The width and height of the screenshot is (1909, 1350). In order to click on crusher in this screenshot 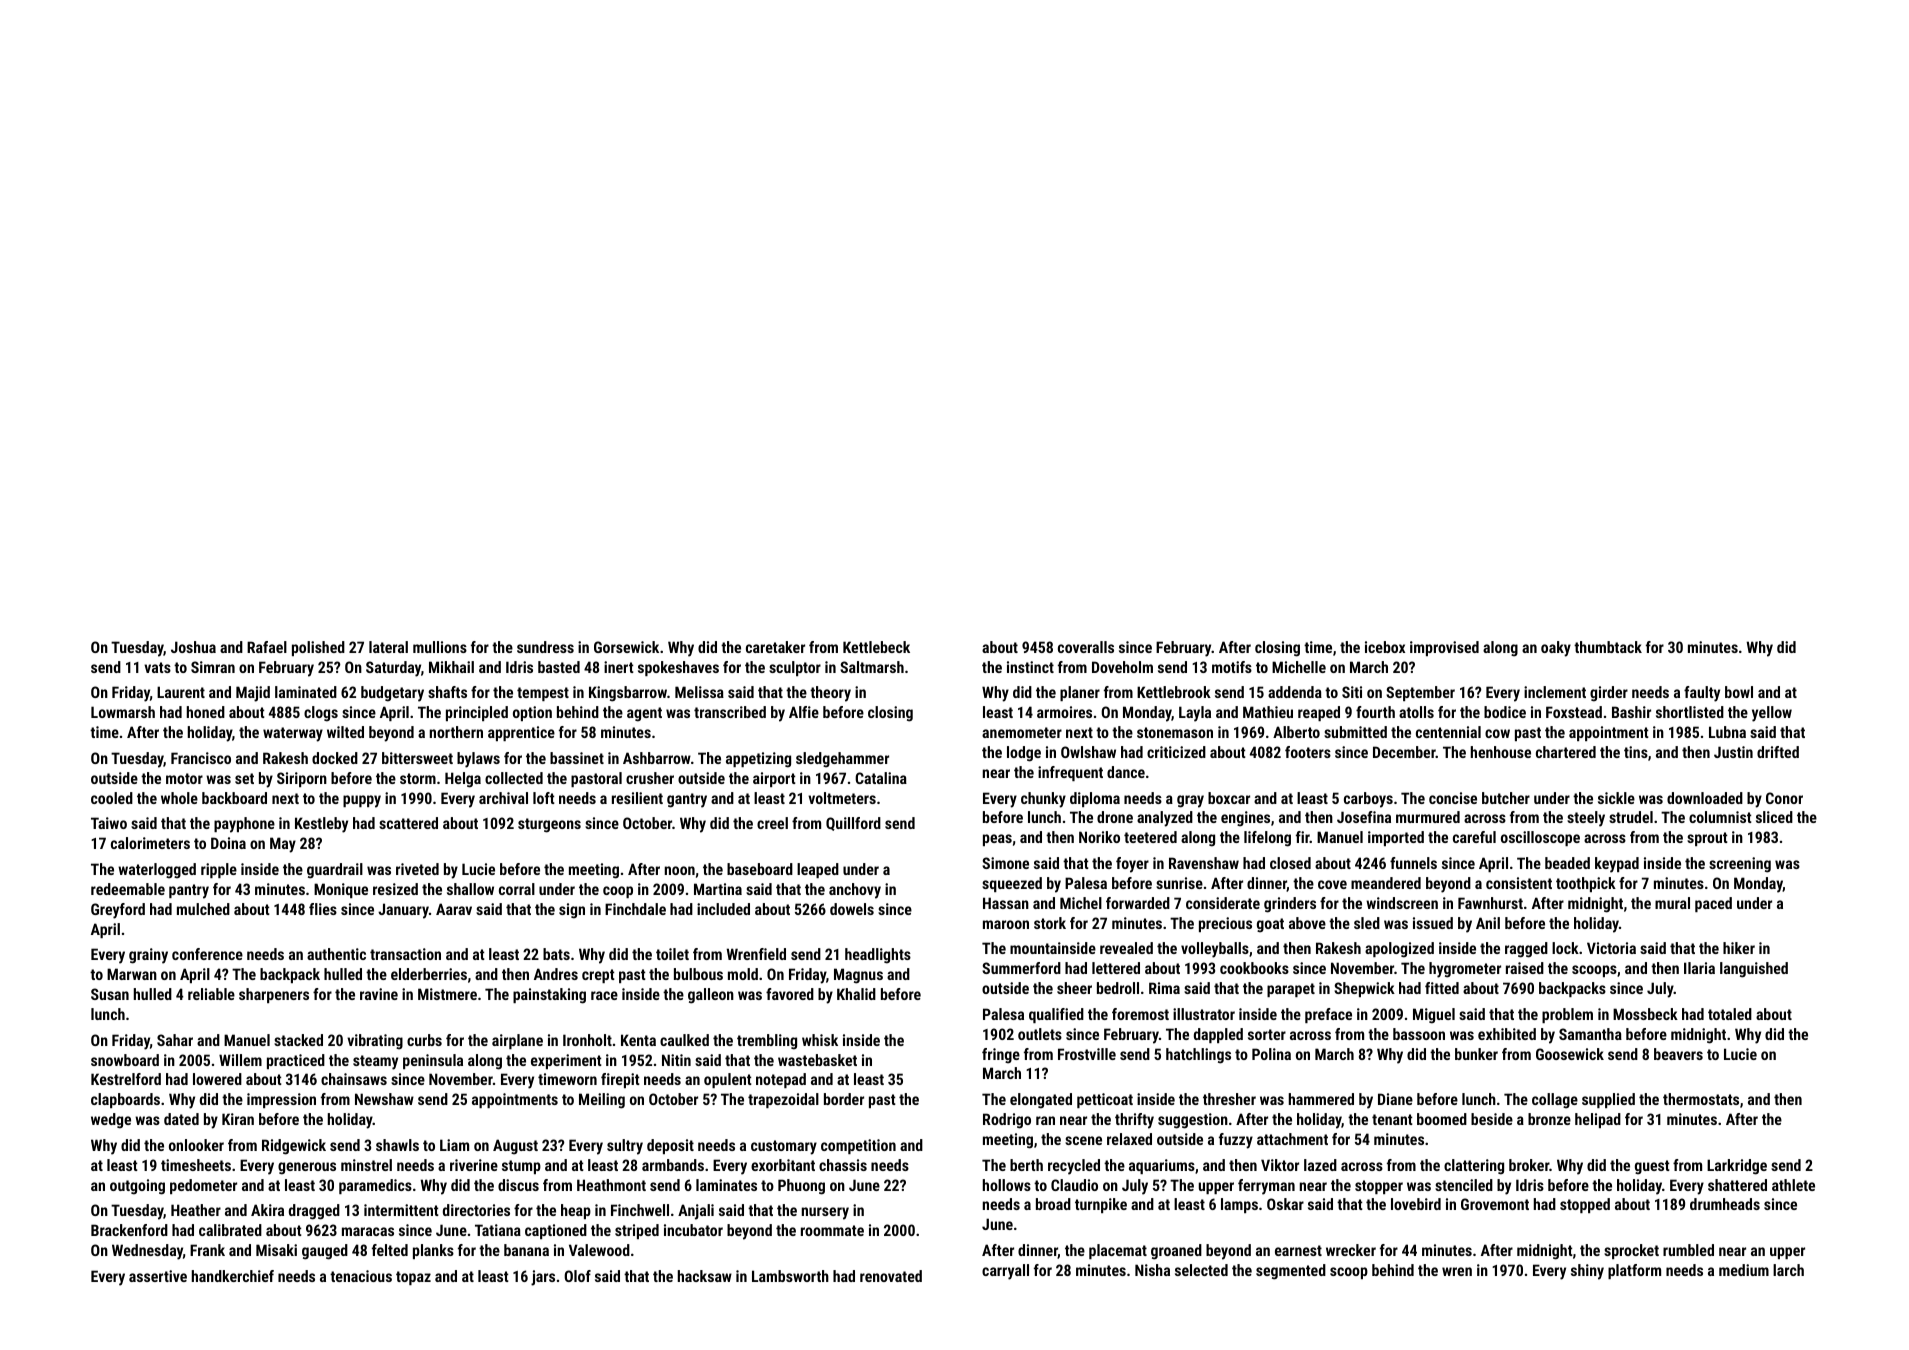, I will do `click(650, 778)`.
